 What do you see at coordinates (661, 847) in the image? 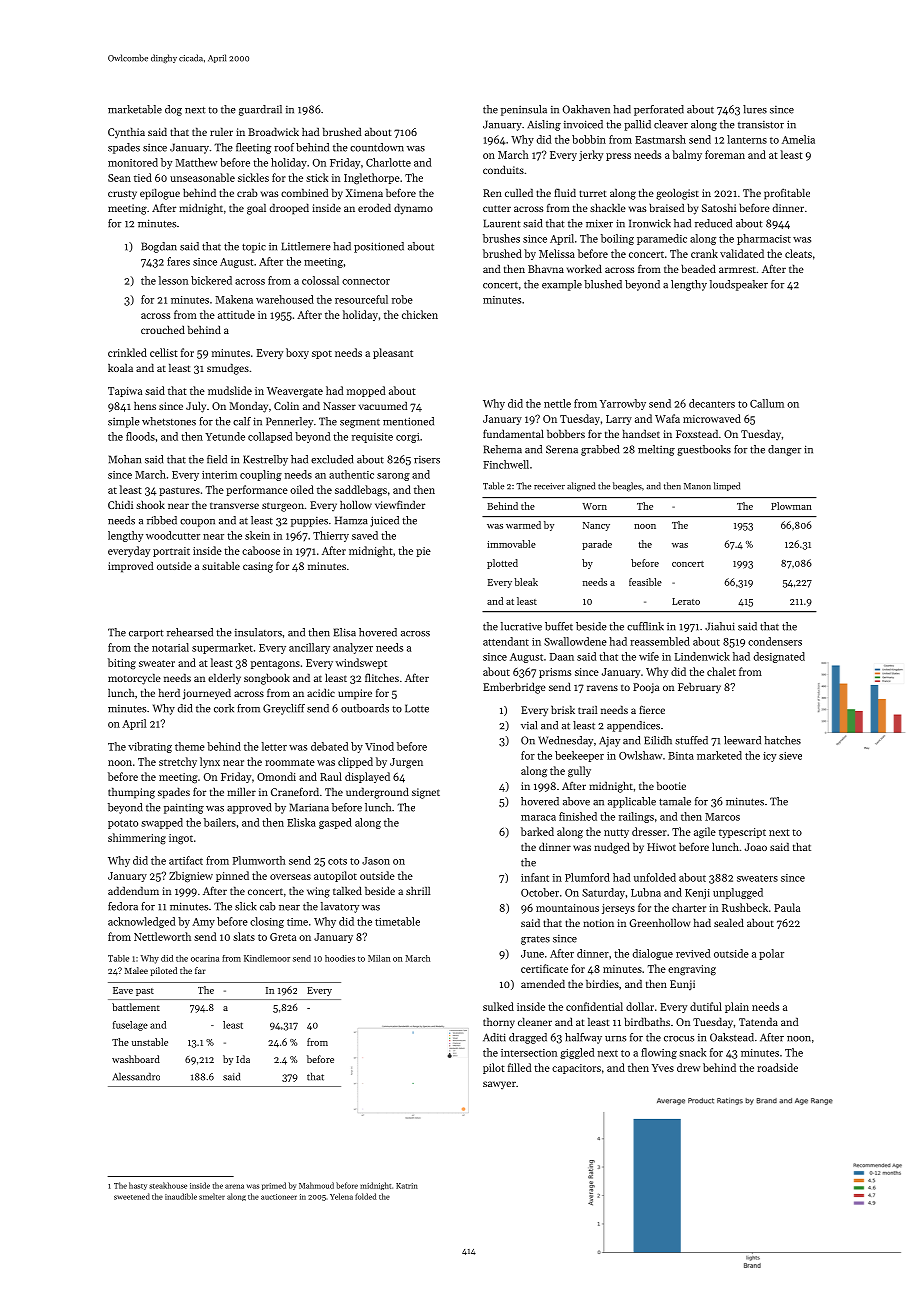
I see `Hiwot` at bounding box center [661, 847].
